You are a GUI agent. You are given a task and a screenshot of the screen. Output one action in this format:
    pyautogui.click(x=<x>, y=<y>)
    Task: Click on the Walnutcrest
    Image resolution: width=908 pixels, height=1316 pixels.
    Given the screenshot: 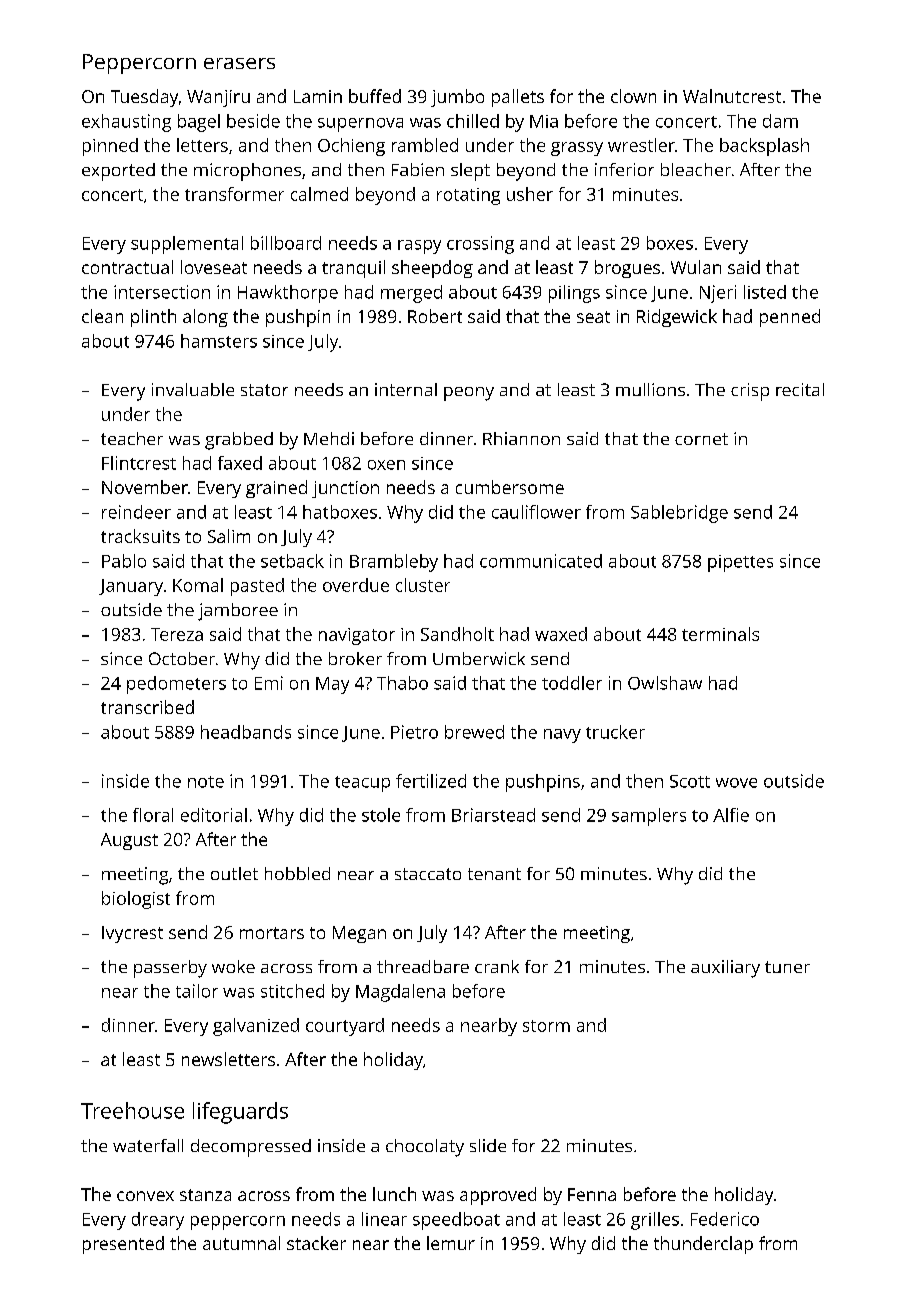 What is the action you would take?
    pyautogui.click(x=732, y=96)
